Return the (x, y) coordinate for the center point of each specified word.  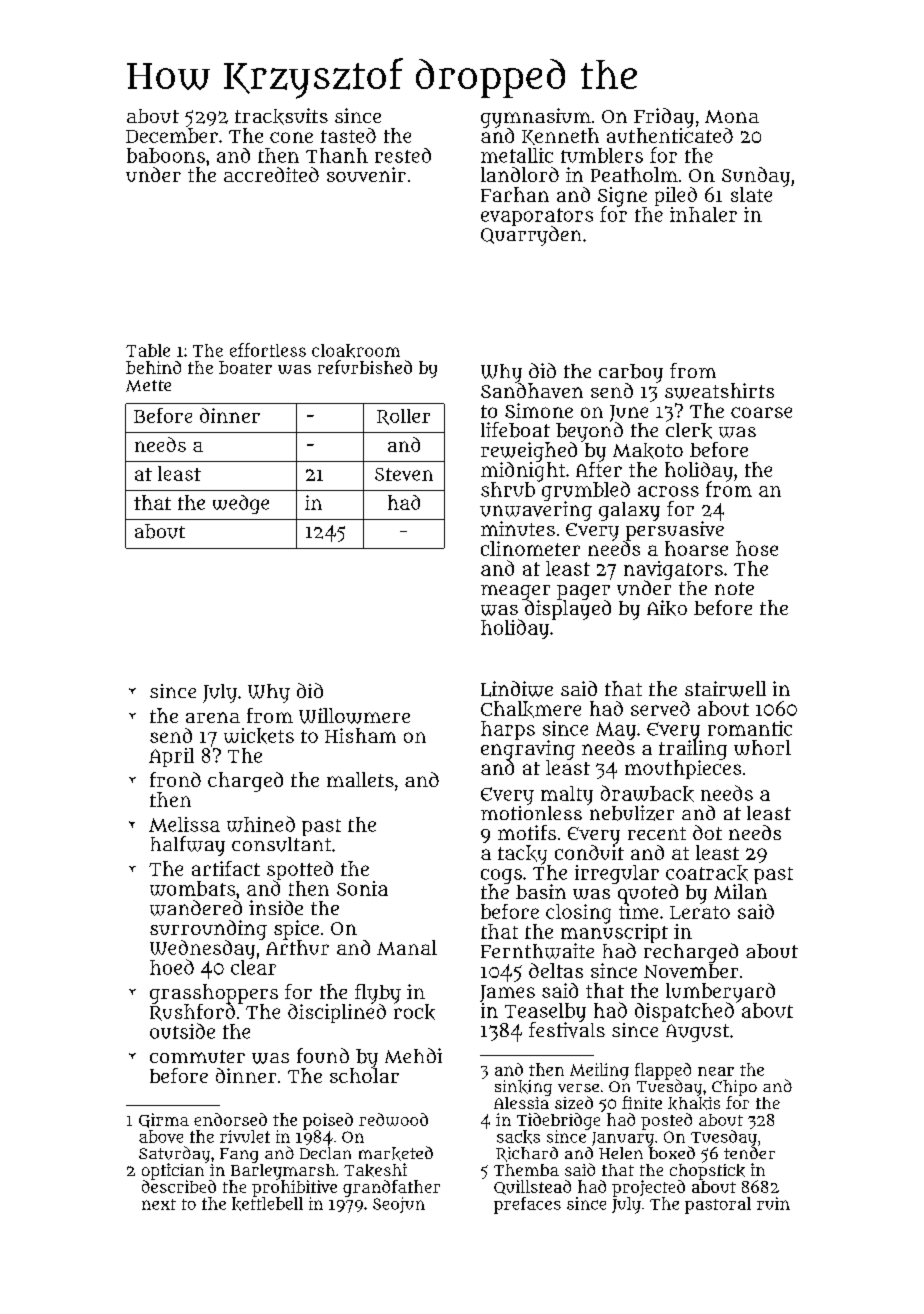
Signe (622, 197)
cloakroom (356, 351)
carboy (631, 373)
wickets (259, 736)
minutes (518, 528)
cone (291, 137)
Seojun (399, 1205)
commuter (197, 1056)
